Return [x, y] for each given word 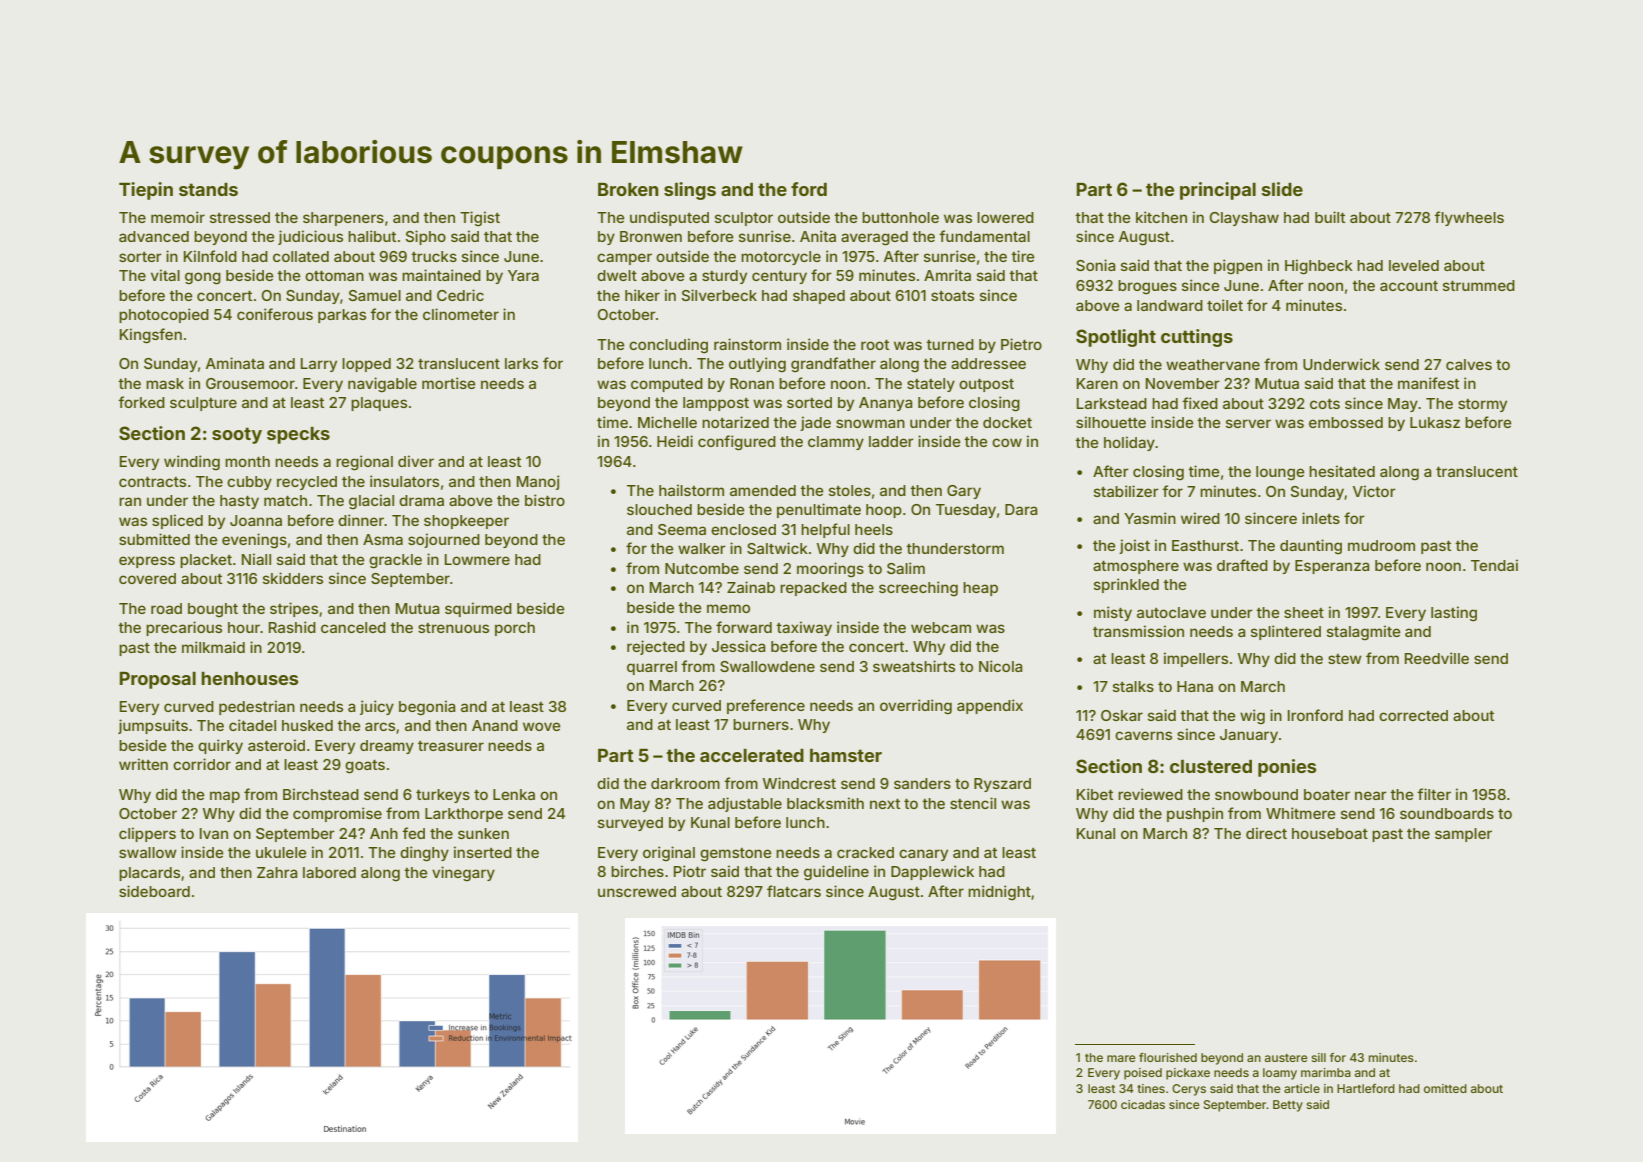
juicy [377, 707]
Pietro [1021, 344]
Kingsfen [151, 336]
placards [149, 874]
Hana [1195, 686]
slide [1282, 189]
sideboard [154, 891]
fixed [1200, 403]
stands [208, 189]
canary [923, 855]
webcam [941, 627]
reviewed [1150, 794]
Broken [628, 189]
